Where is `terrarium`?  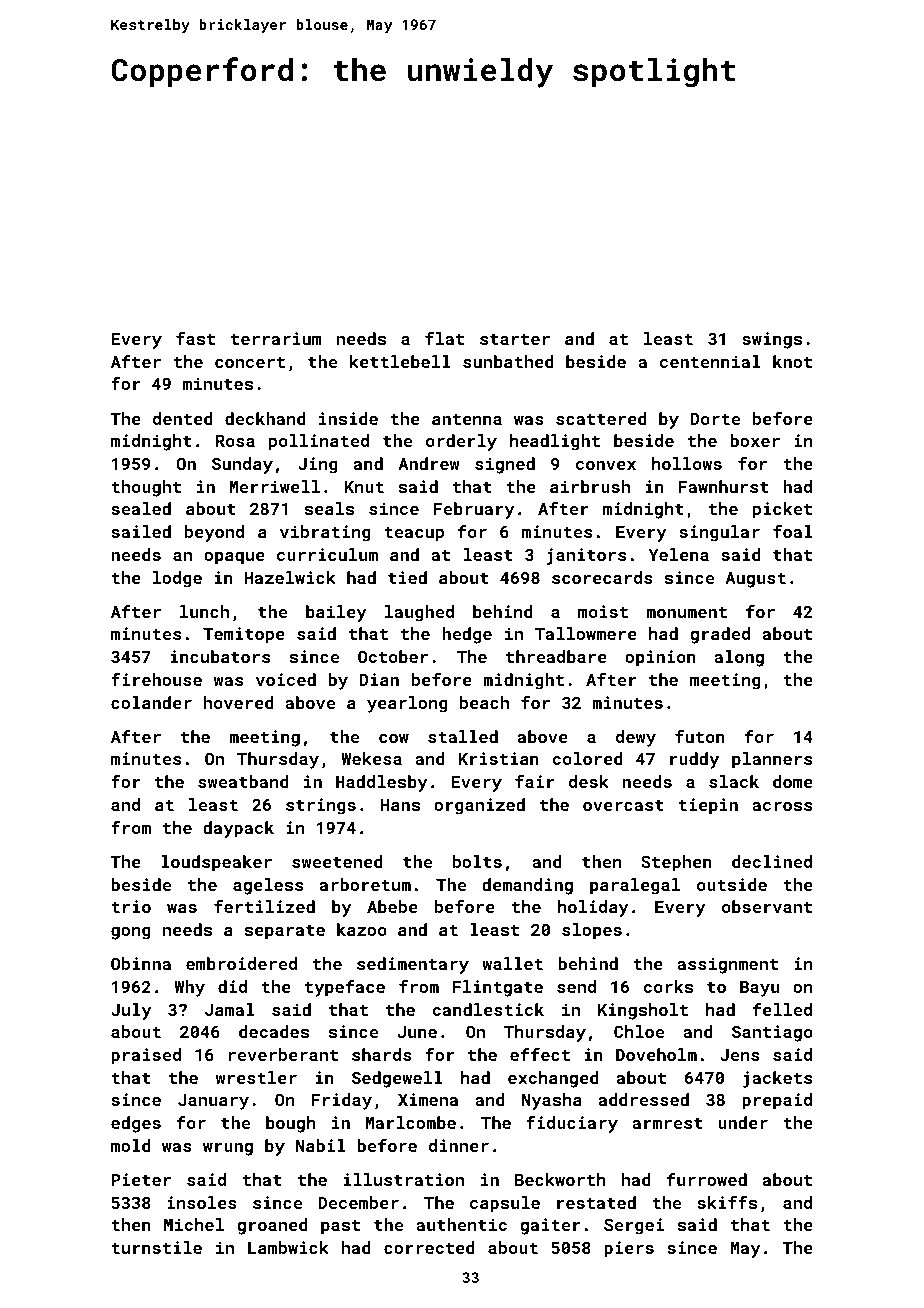 terrarium is located at coordinates (276, 338).
